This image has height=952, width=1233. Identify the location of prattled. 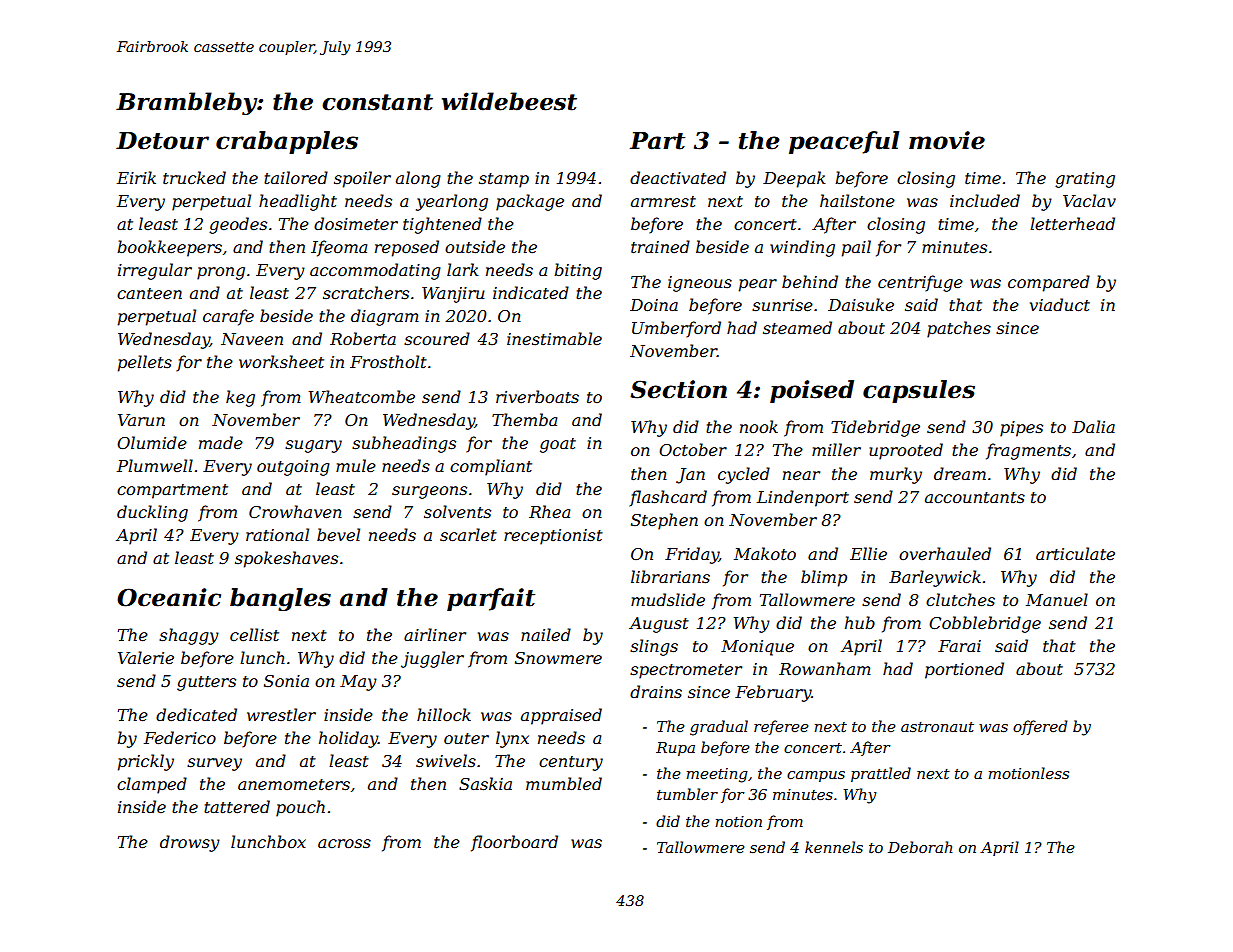
(881, 774).
